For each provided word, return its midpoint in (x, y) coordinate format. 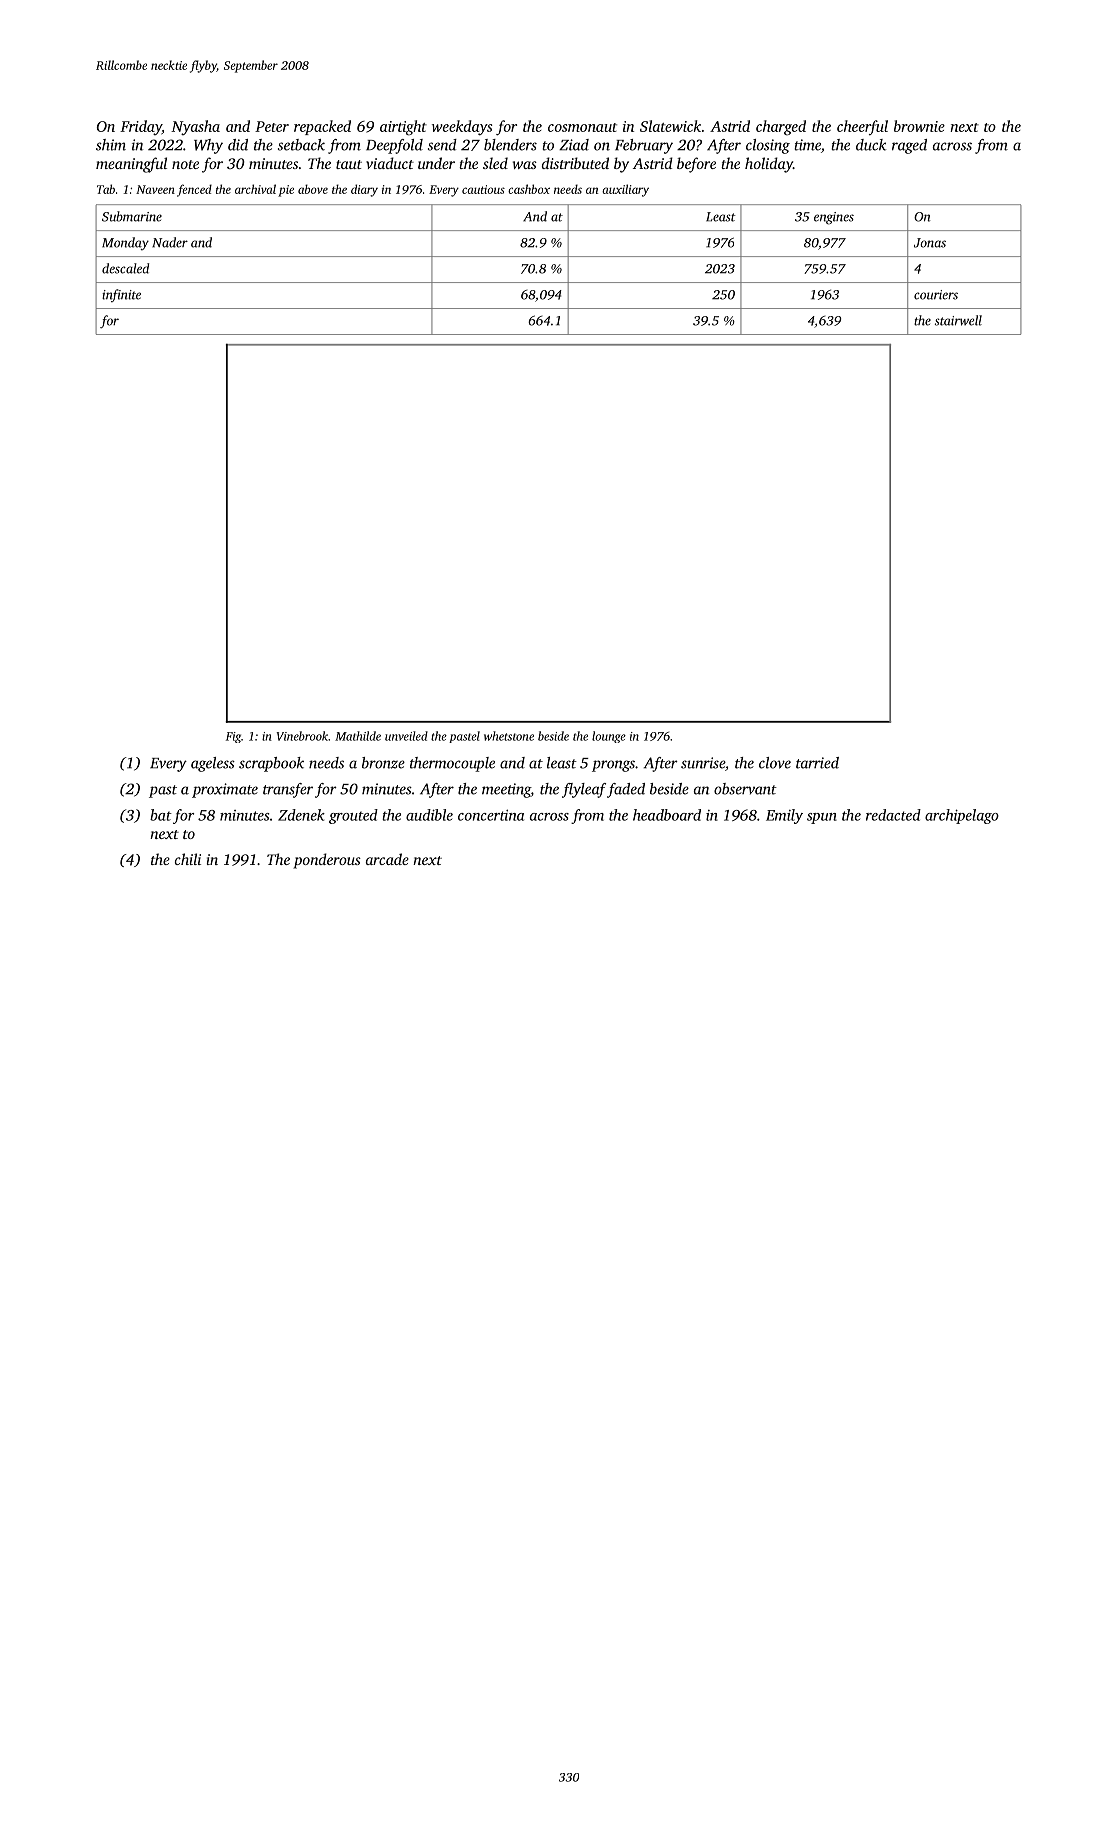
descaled (125, 268)
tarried (817, 763)
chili (188, 859)
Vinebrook (302, 736)
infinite (121, 295)
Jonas (930, 243)
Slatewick (670, 126)
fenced (194, 190)
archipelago (962, 816)
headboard (667, 815)
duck (871, 145)
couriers (936, 295)
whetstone (509, 736)
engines (834, 218)
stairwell (958, 320)
